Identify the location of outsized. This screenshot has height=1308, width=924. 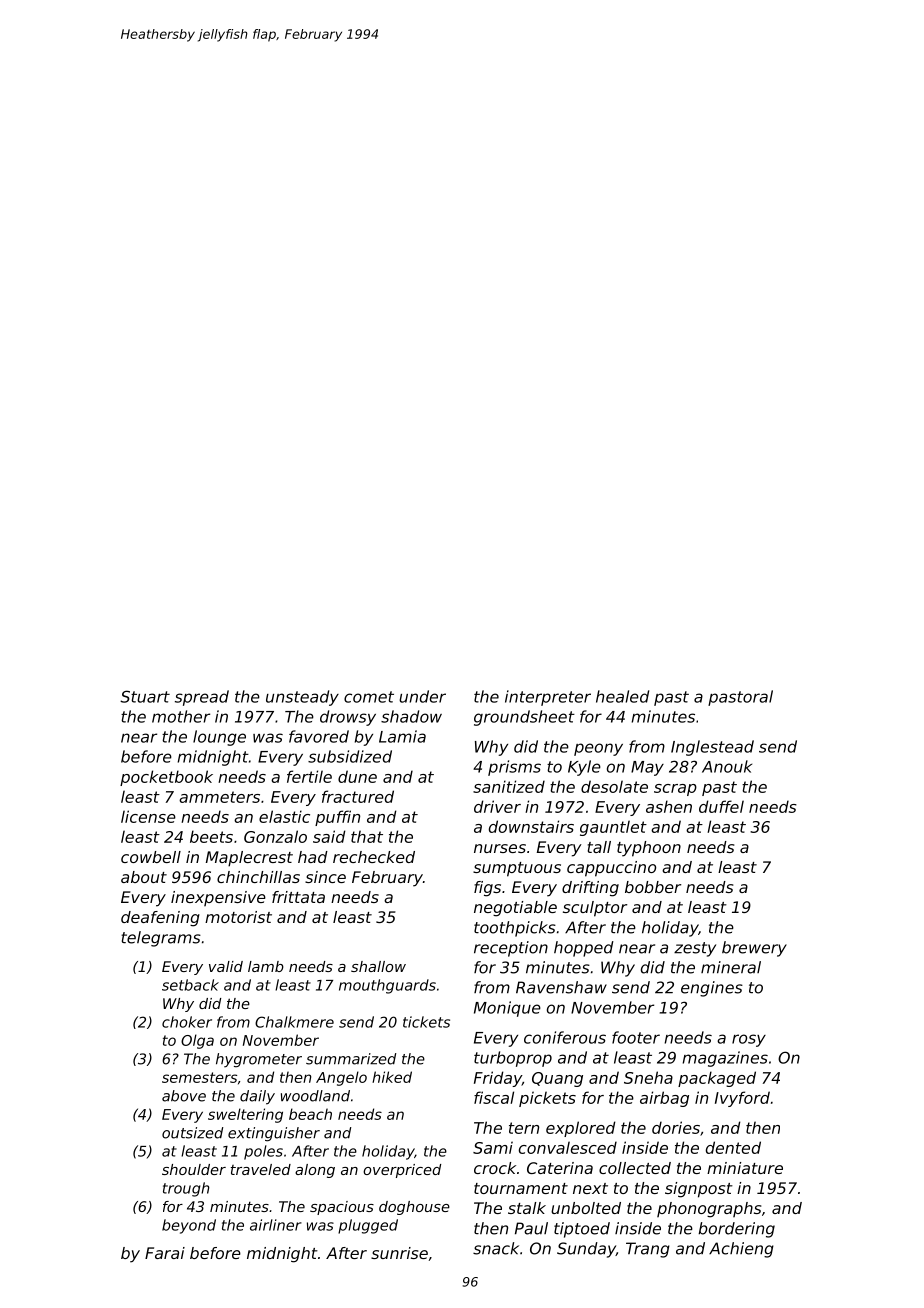
(192, 1133).
